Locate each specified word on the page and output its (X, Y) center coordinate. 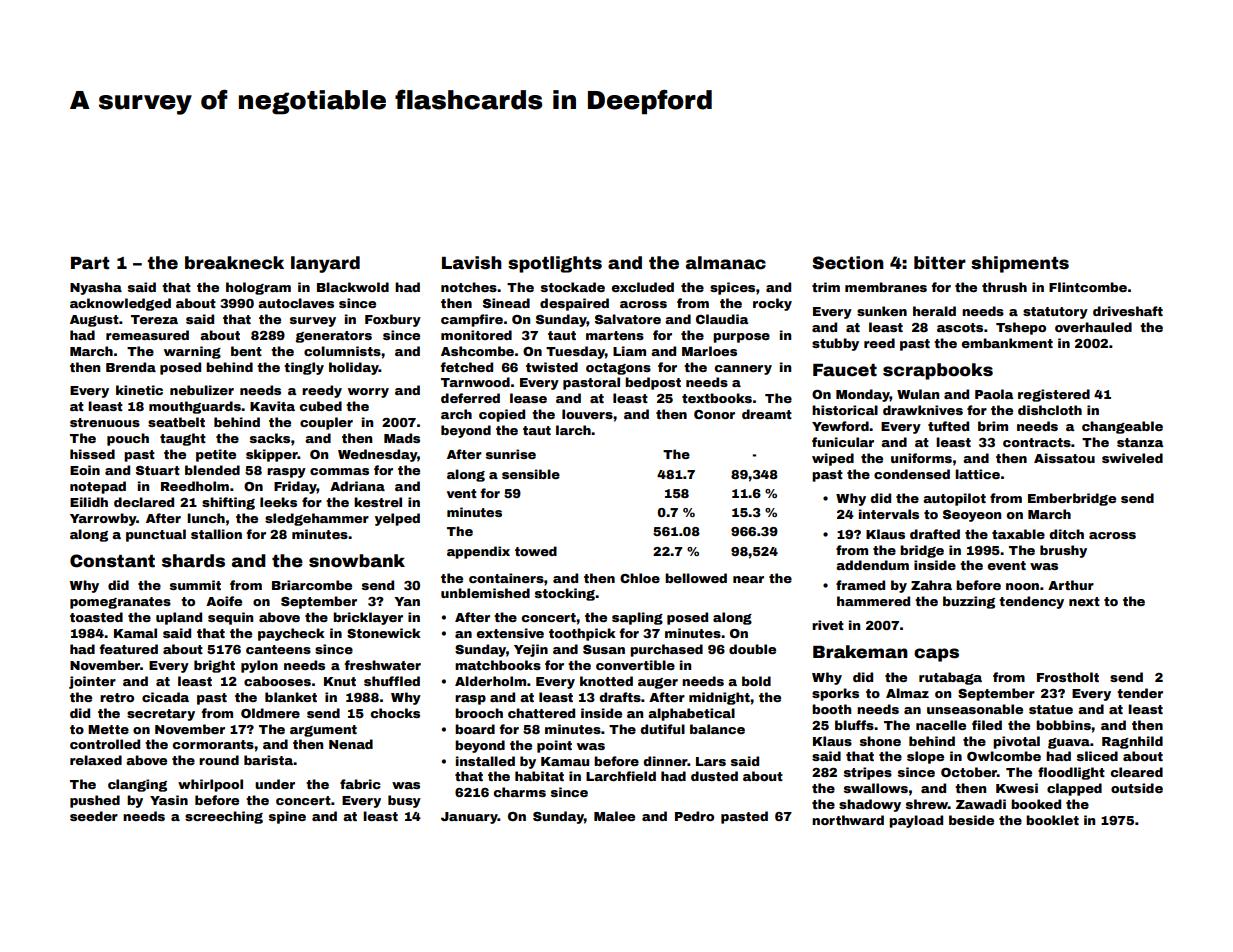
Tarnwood (475, 382)
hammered (873, 601)
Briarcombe (312, 585)
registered (1054, 395)
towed (536, 551)
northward (848, 820)
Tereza (154, 319)
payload (916, 821)
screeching (224, 817)
